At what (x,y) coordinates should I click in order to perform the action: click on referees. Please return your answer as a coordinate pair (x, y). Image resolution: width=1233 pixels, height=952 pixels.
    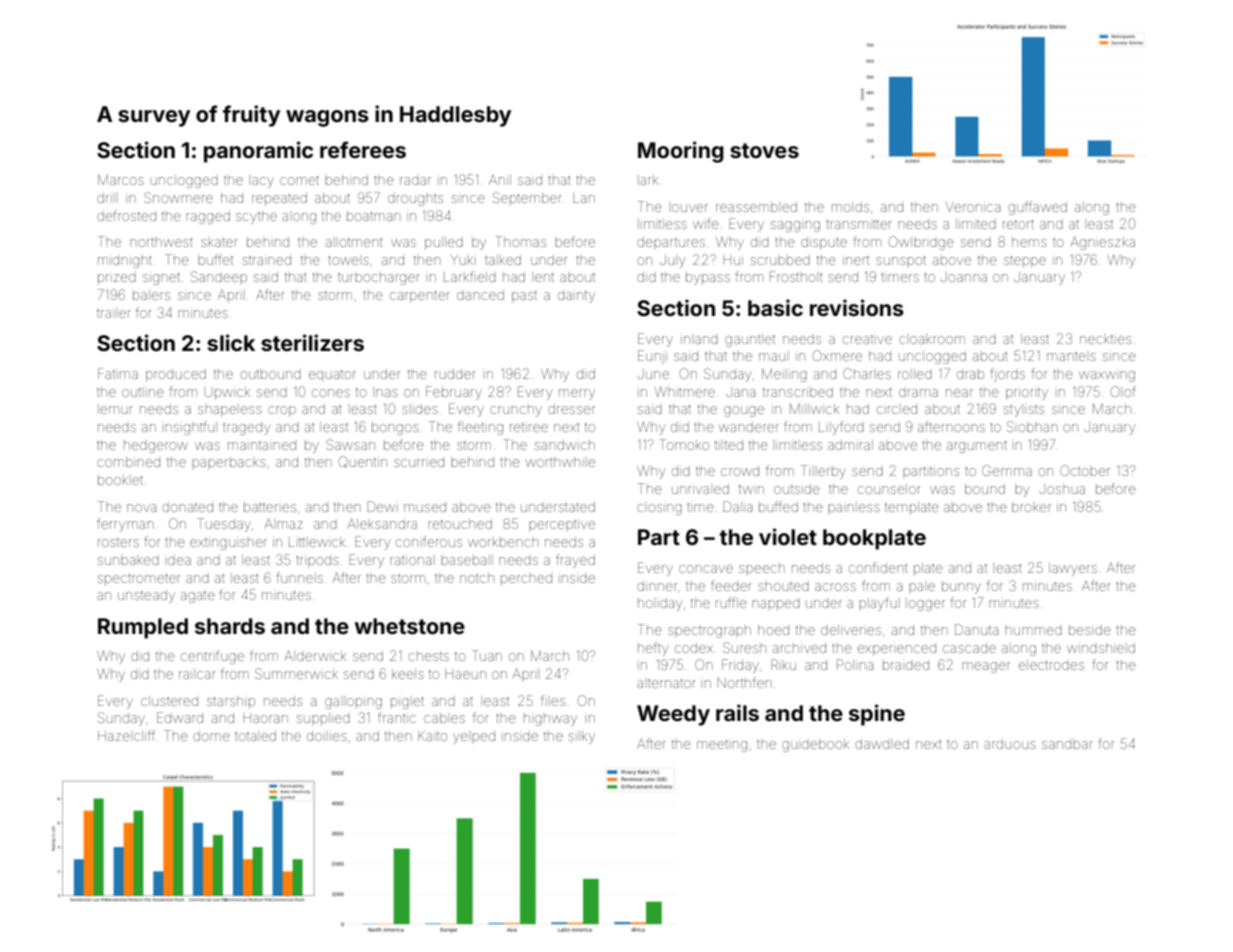
    Looking at the image, I should click on (363, 149).
